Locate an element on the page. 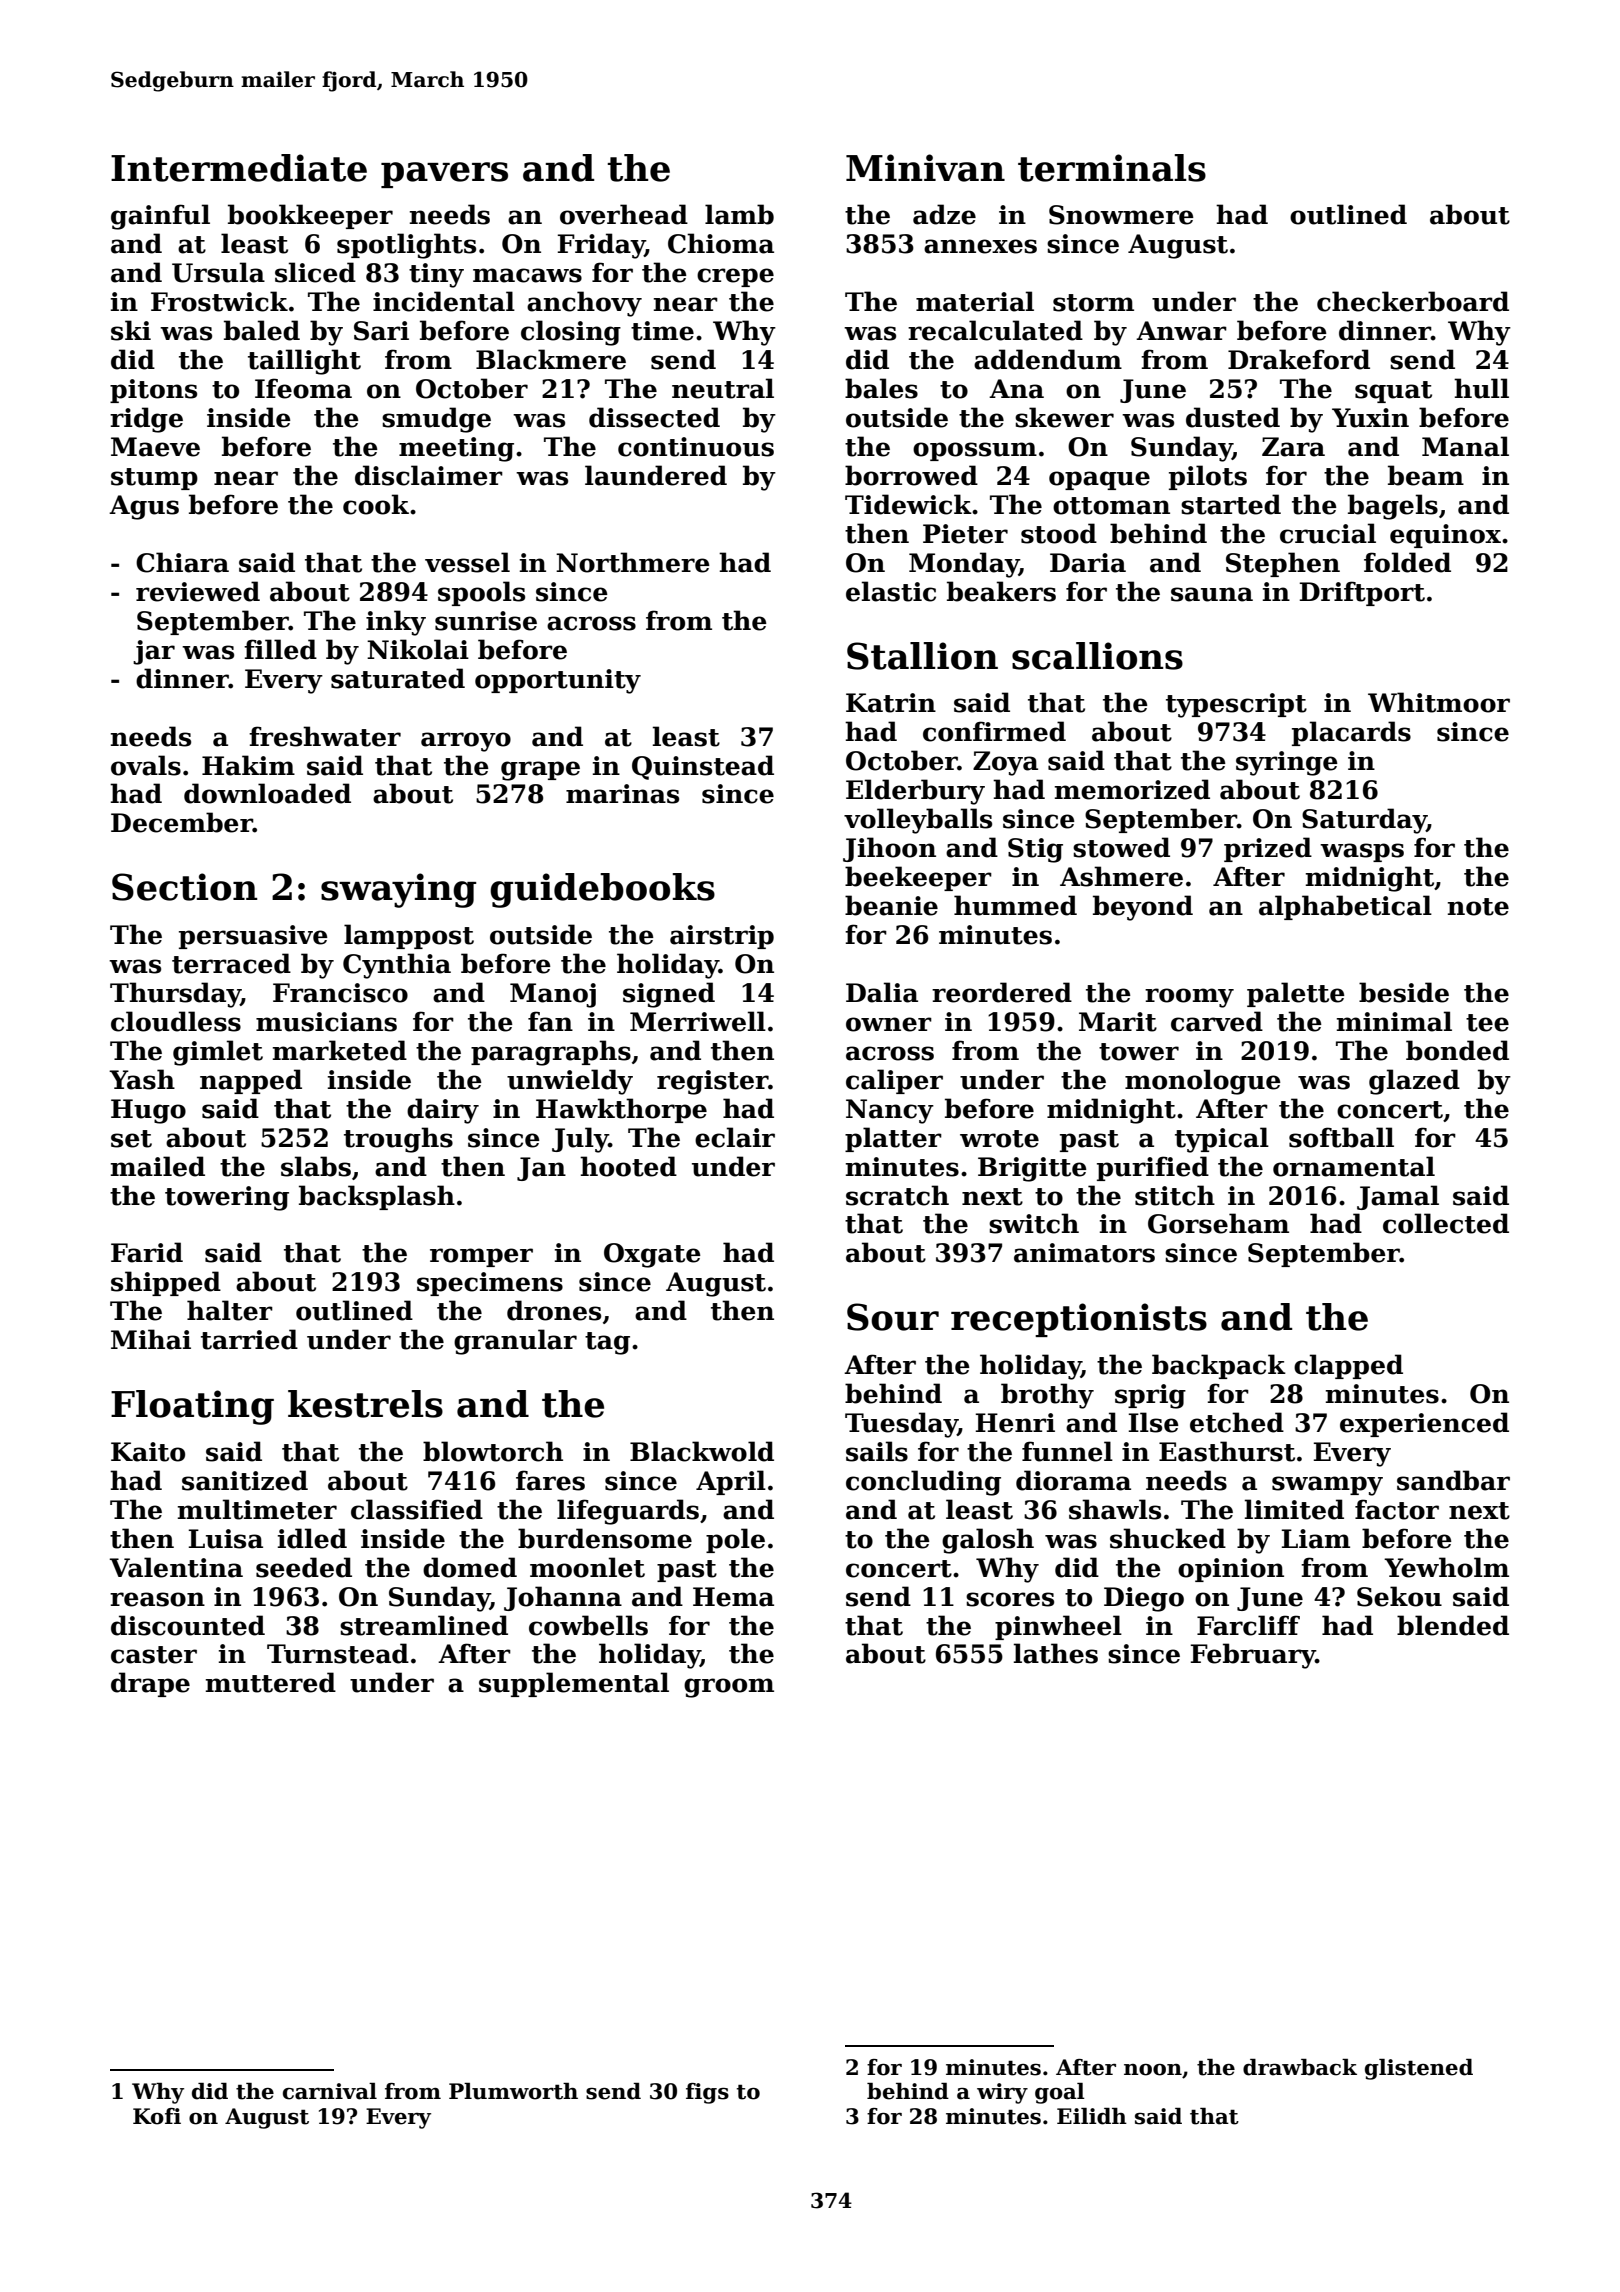 This page has width=1620, height=2292. grape is located at coordinates (540, 771).
